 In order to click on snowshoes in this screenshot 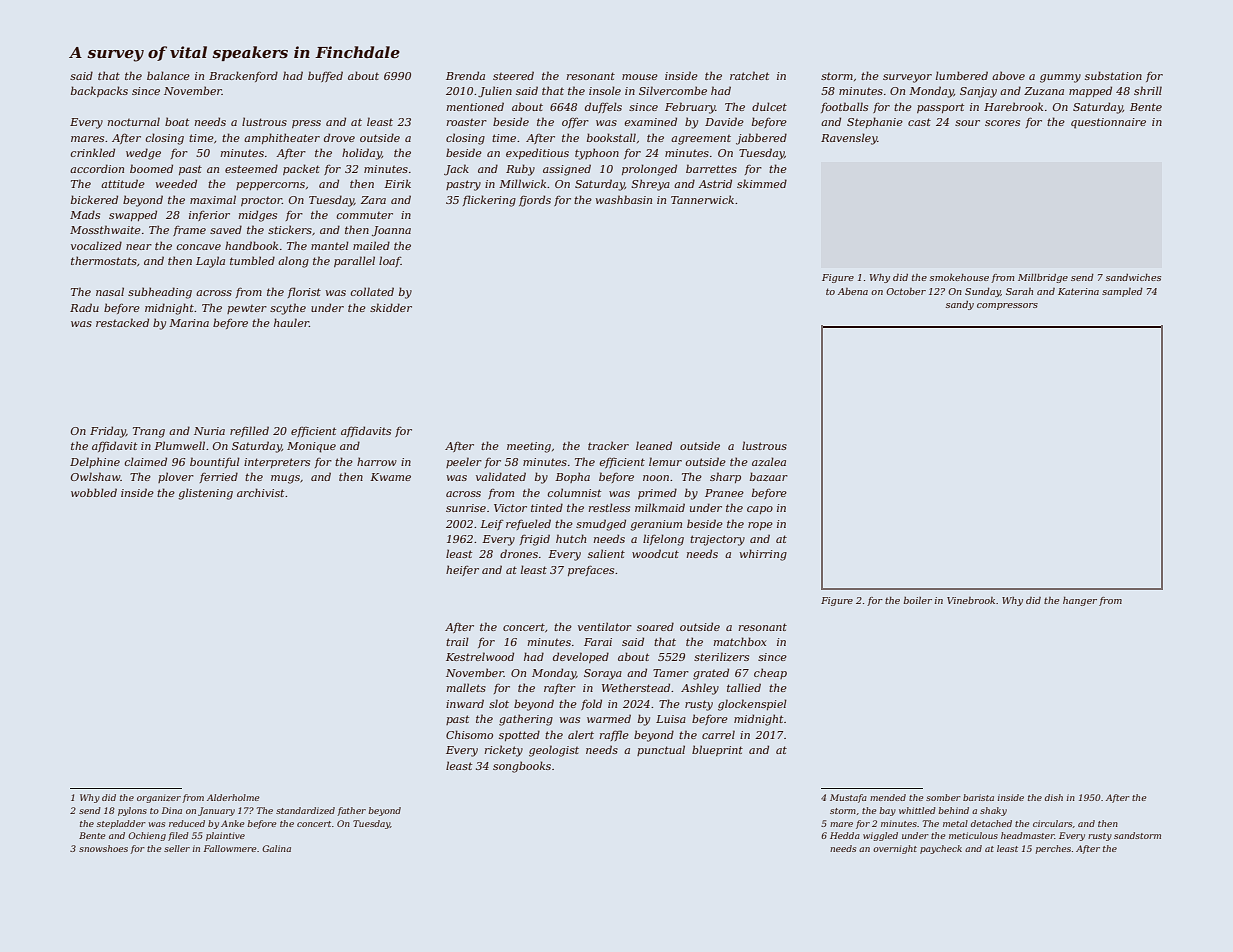, I will do `click(103, 848)`.
